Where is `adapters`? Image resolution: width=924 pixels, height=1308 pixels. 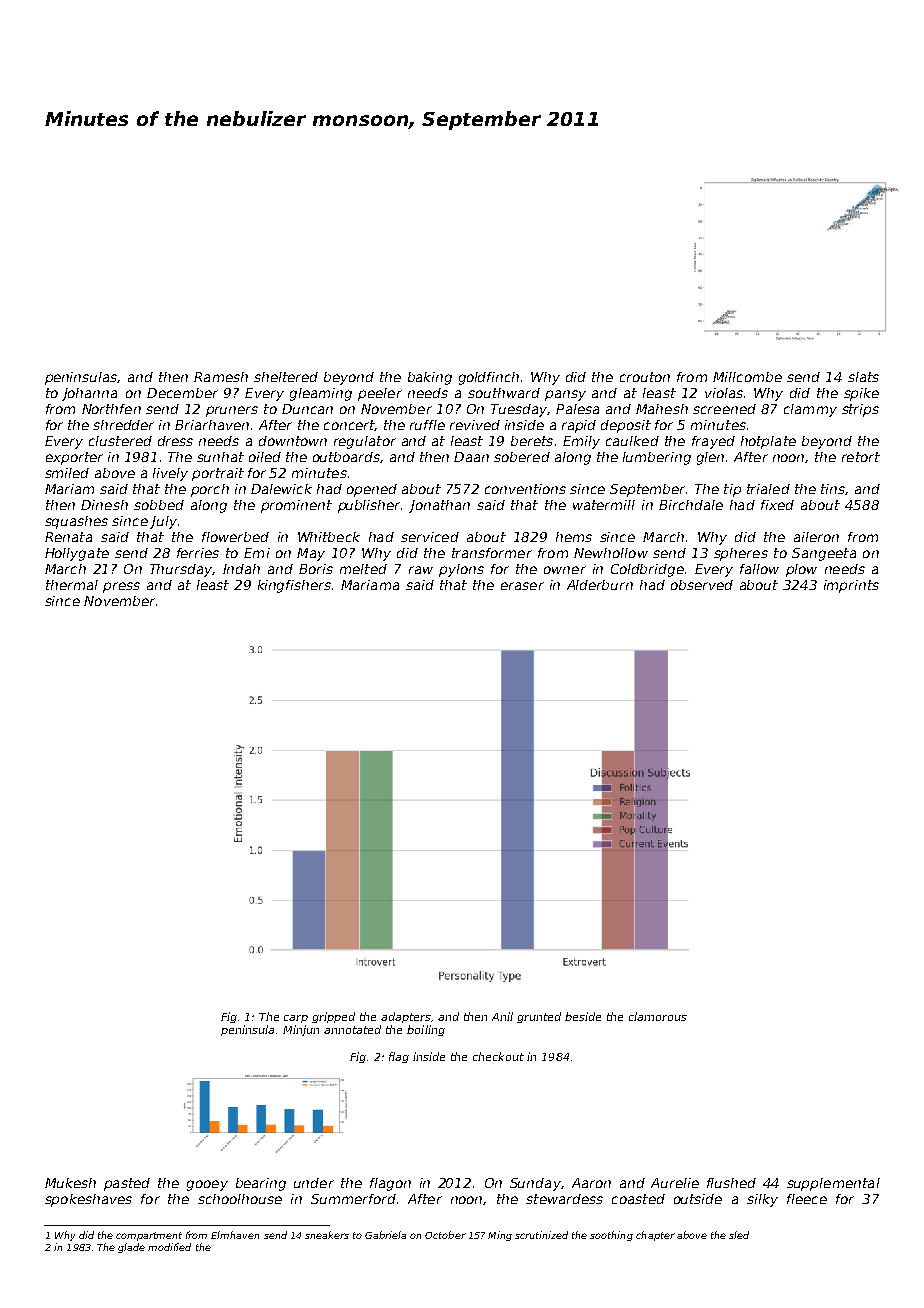 adapters is located at coordinates (406, 1017).
